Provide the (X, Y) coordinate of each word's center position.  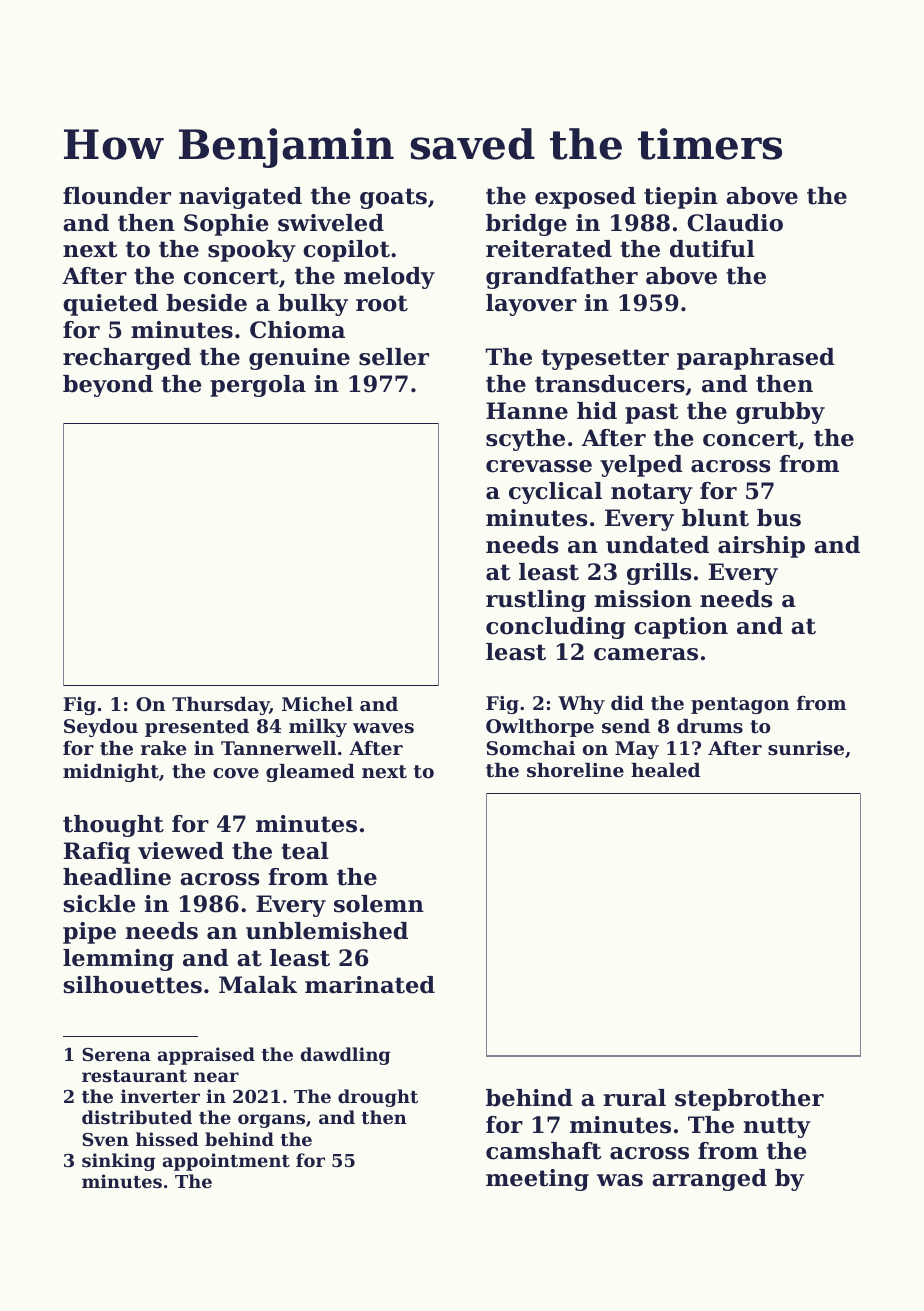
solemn (379, 904)
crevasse (539, 466)
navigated (240, 198)
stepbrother (749, 1100)
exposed (585, 198)
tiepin (681, 198)
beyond (108, 386)
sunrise (806, 748)
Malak (258, 985)
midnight (111, 773)
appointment (226, 1162)
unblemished (327, 931)
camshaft (543, 1151)
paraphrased (756, 359)
